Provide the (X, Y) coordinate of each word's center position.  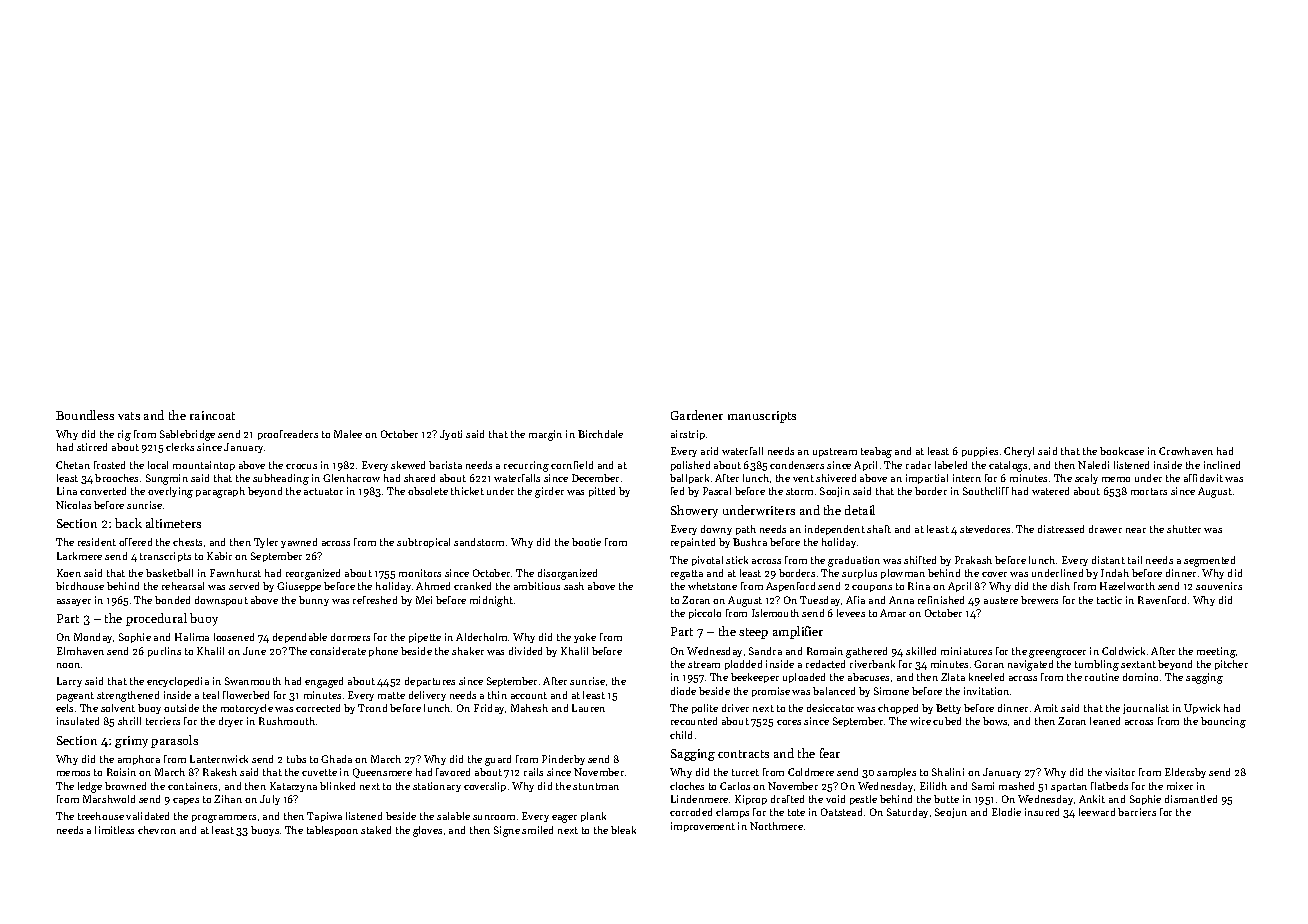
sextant (1138, 664)
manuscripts (762, 417)
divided (525, 651)
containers (192, 786)
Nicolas (73, 505)
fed (677, 491)
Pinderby (563, 760)
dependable (300, 638)
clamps (732, 813)
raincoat (212, 415)
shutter (1184, 529)
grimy (131, 742)
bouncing (1223, 722)
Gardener (697, 415)
